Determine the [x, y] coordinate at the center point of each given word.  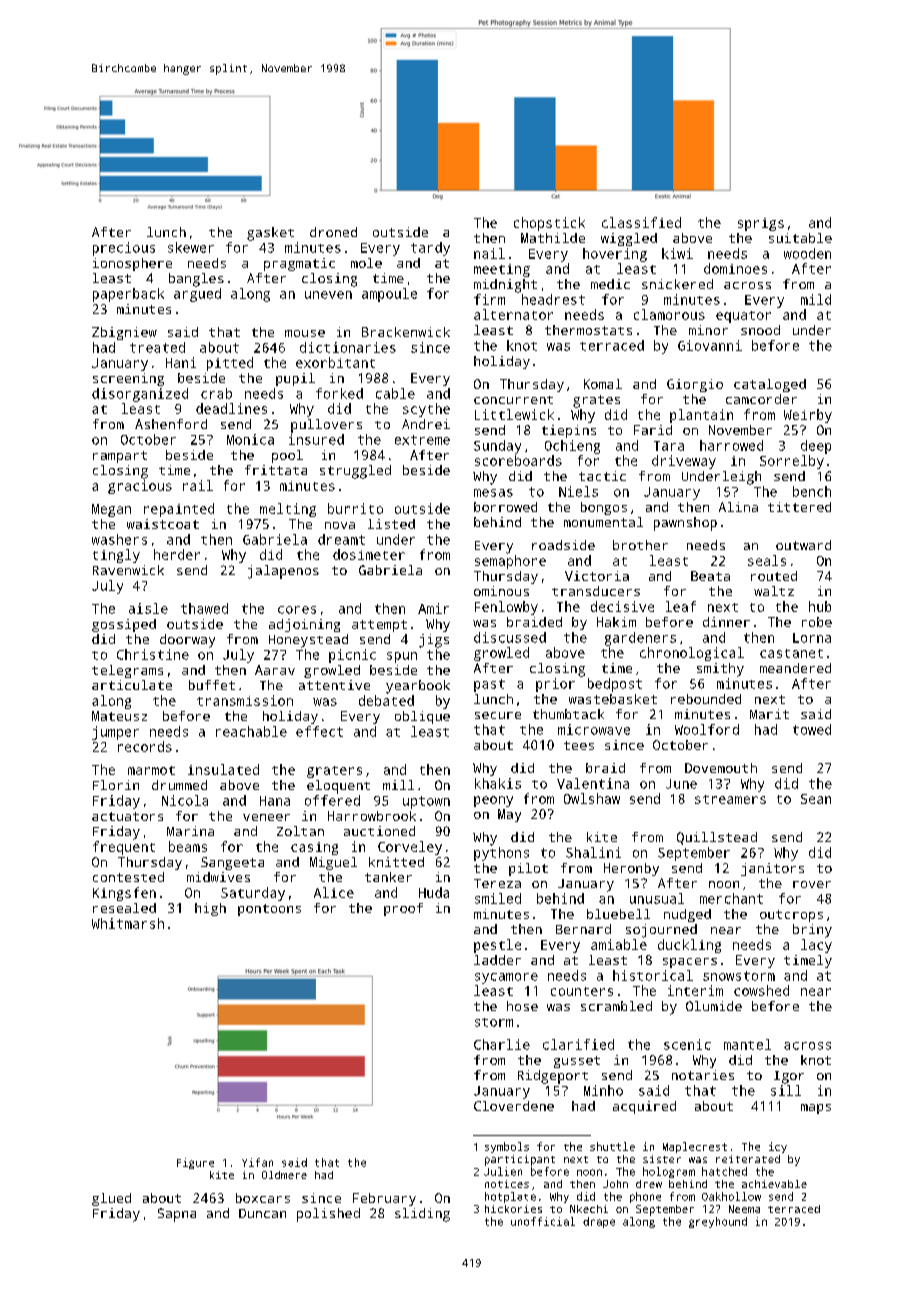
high [210, 909]
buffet [212, 685]
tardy [430, 249]
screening [128, 379]
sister [662, 1159]
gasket [270, 234]
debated [386, 700]
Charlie [502, 1044]
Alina [738, 507]
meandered [795, 668]
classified [641, 222]
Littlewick [514, 414]
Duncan [262, 1213]
